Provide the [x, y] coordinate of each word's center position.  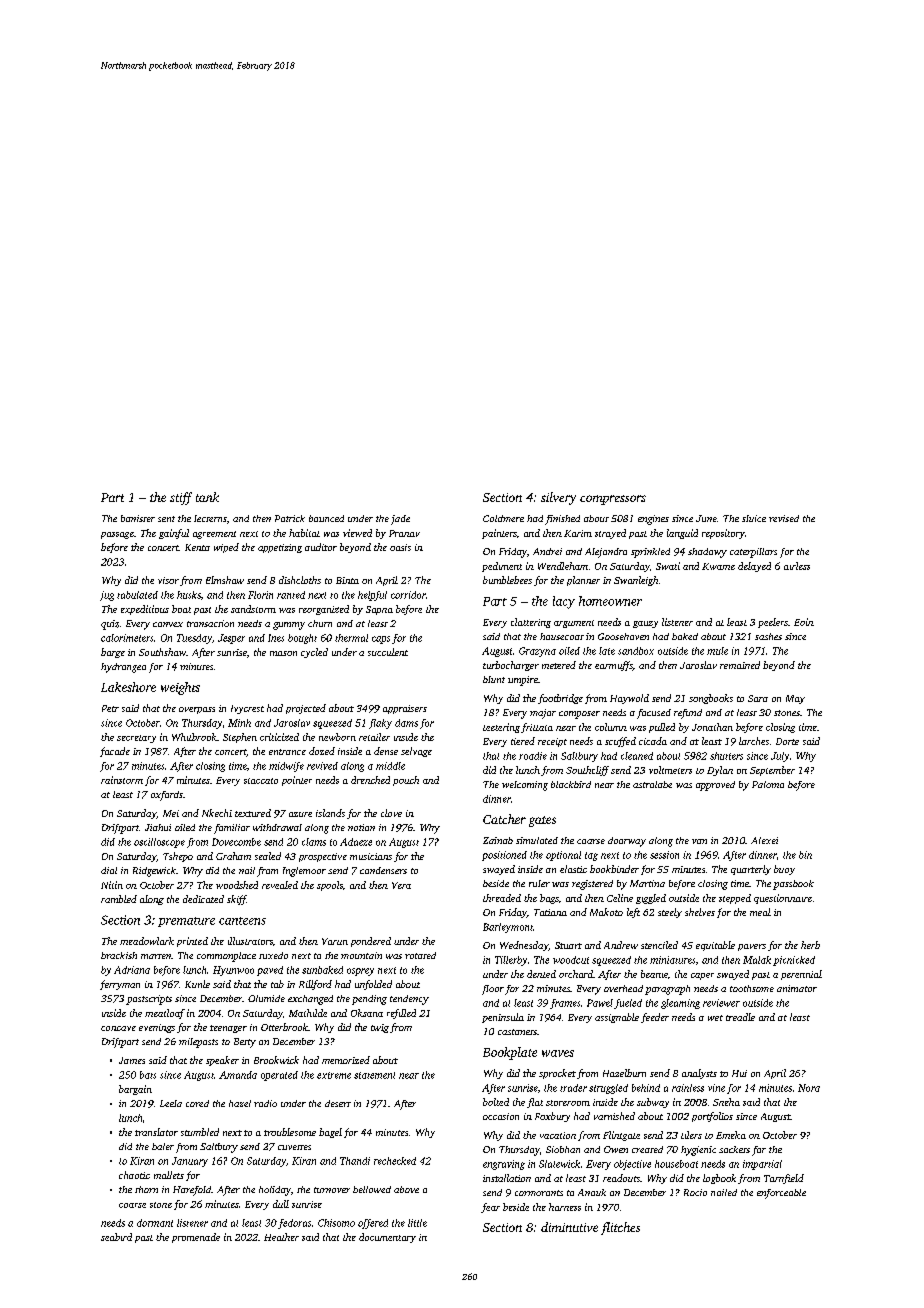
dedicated [203, 899]
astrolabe [652, 784]
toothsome [752, 988]
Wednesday [524, 946]
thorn [146, 1189]
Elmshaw [225, 580]
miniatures [672, 960]
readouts [621, 1178]
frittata [537, 728]
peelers [773, 623]
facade [115, 752]
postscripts [149, 1000]
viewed [357, 533]
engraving [504, 1165]
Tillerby [511, 961]
